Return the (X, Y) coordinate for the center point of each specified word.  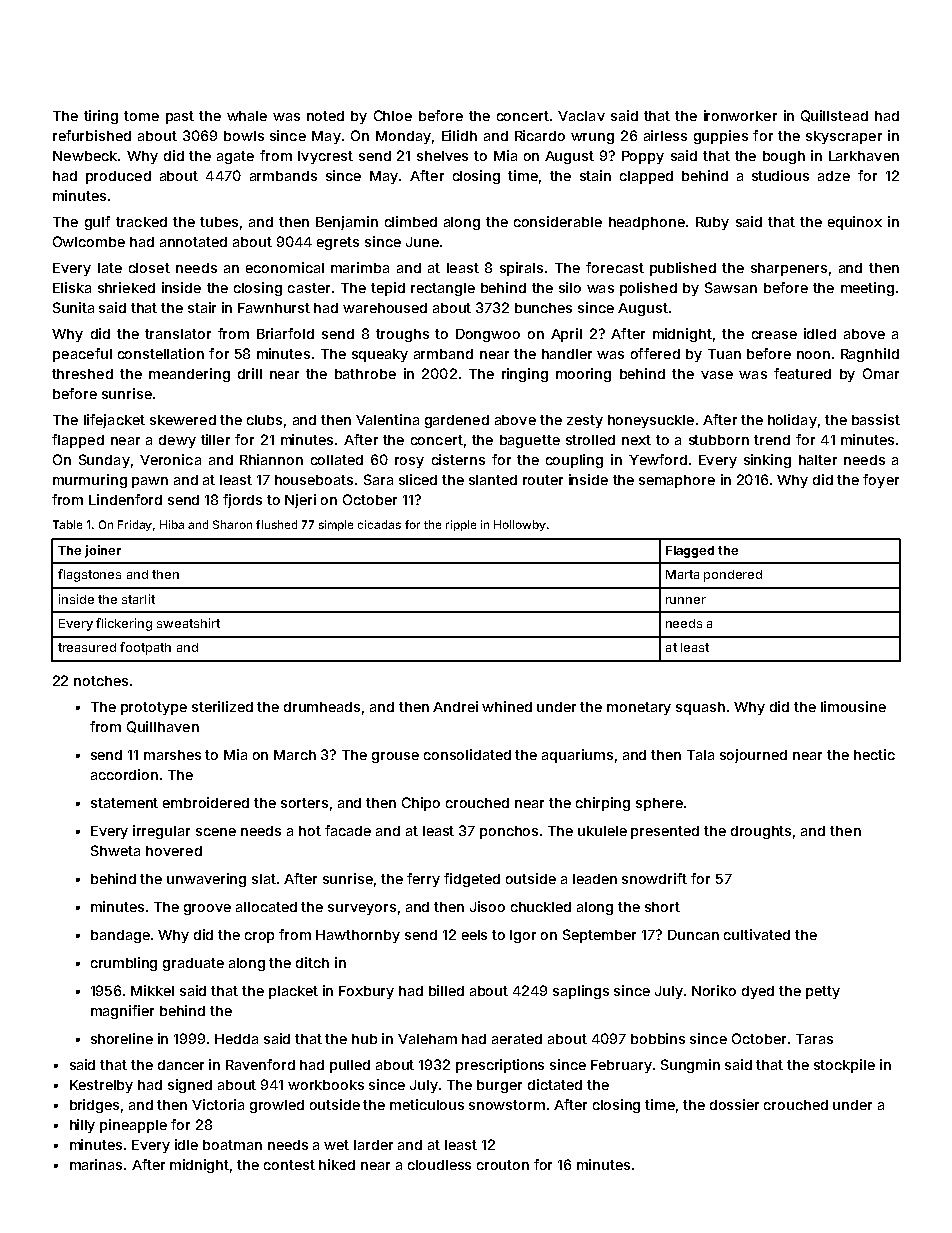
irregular (161, 832)
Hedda (236, 1039)
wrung (592, 138)
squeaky (380, 355)
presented (665, 832)
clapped (646, 177)
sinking (767, 461)
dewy (177, 441)
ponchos (509, 832)
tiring (101, 117)
